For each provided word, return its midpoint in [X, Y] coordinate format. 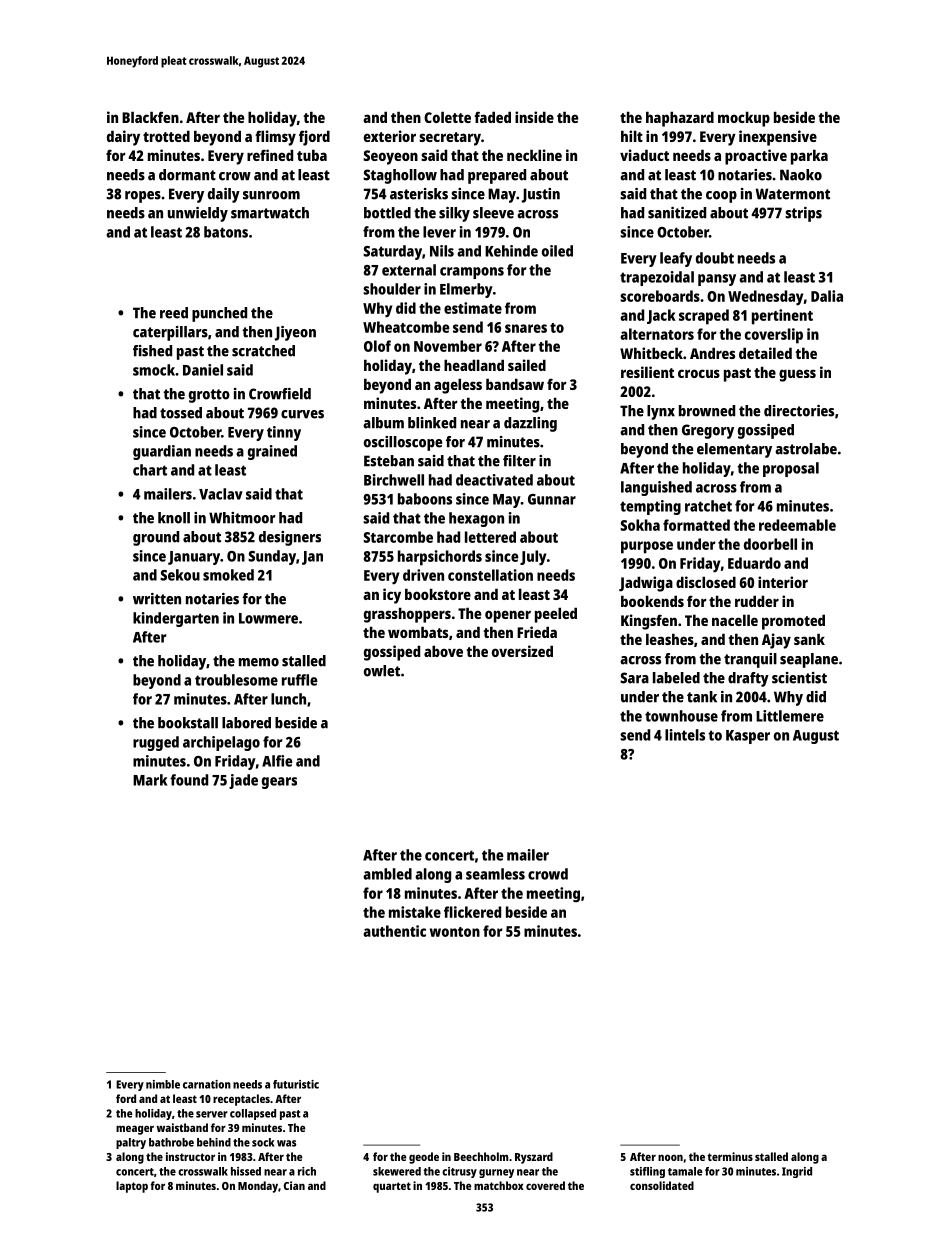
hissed [246, 1171]
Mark [150, 780]
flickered [472, 912]
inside [534, 117]
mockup [744, 119]
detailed [765, 353]
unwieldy [198, 214]
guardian [162, 452]
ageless [458, 386]
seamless [495, 874]
